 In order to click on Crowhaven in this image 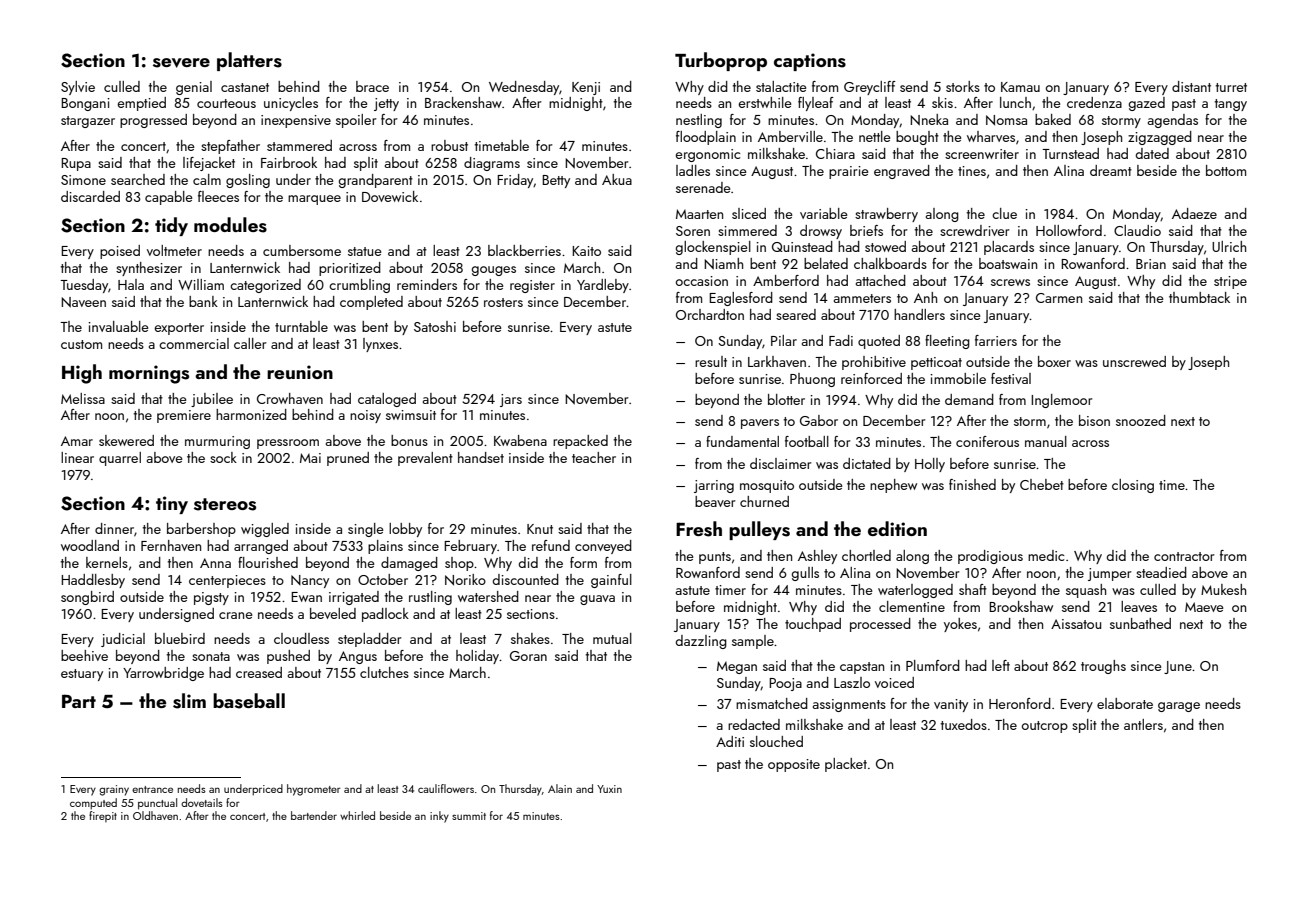, I will do `click(290, 398)`.
